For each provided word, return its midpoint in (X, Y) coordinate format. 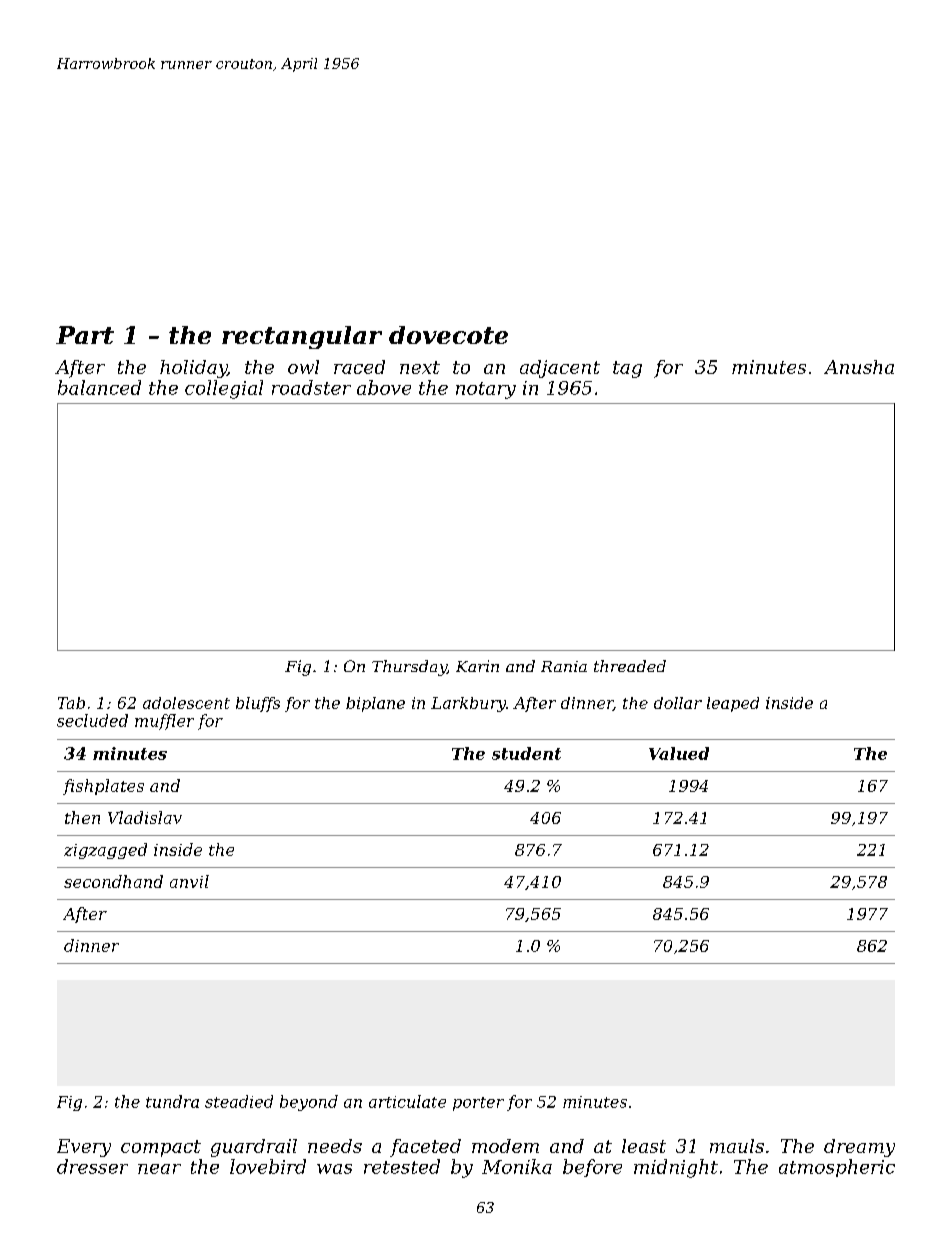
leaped (733, 704)
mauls (737, 1146)
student (526, 753)
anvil (189, 881)
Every (84, 1148)
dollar (678, 703)
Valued (679, 753)
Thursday (409, 668)
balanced (99, 387)
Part (85, 335)
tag (627, 369)
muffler (164, 722)
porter (478, 1104)
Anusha (859, 367)
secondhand (113, 881)
